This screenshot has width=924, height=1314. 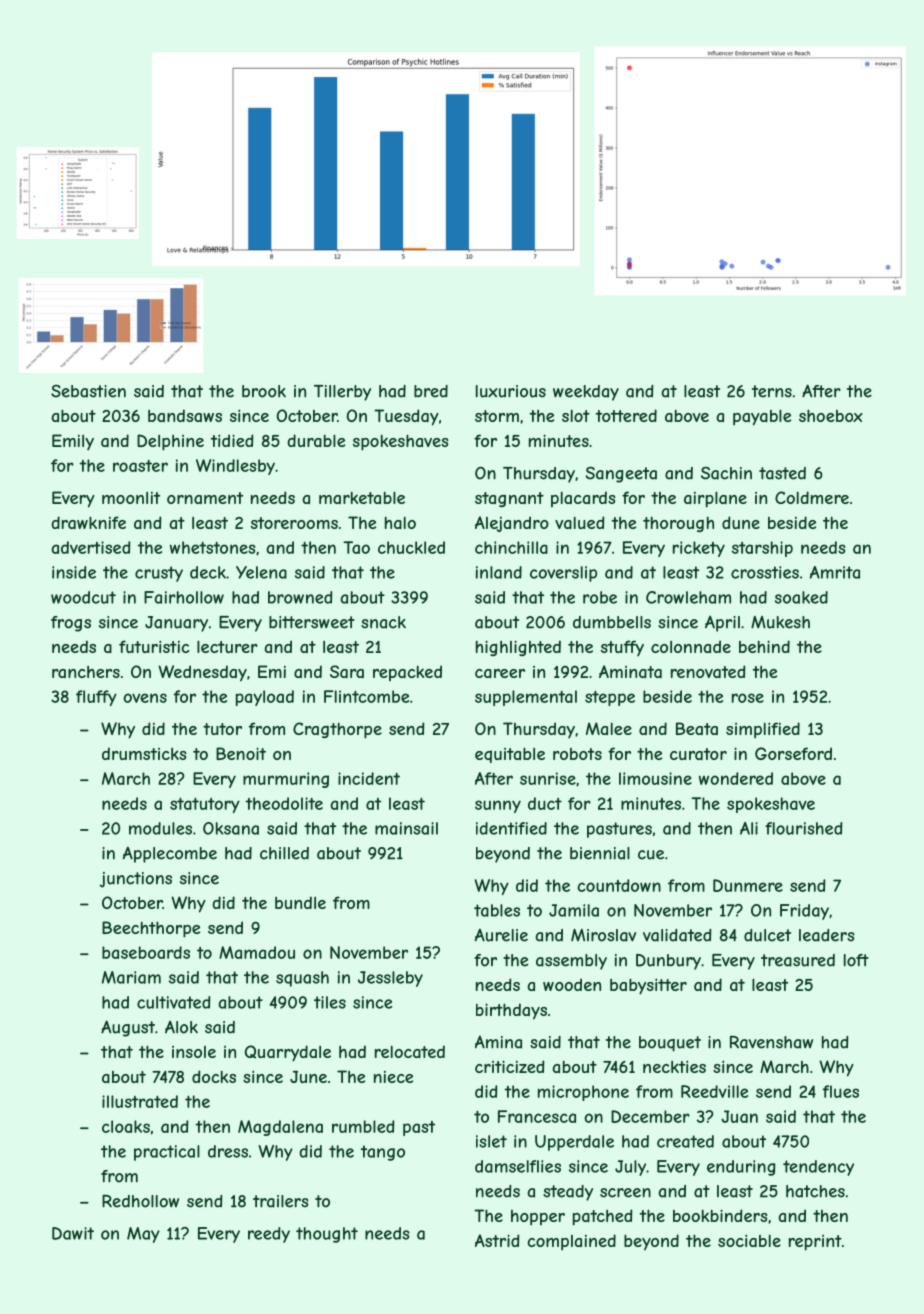 What do you see at coordinates (804, 828) in the screenshot?
I see `flourished` at bounding box center [804, 828].
